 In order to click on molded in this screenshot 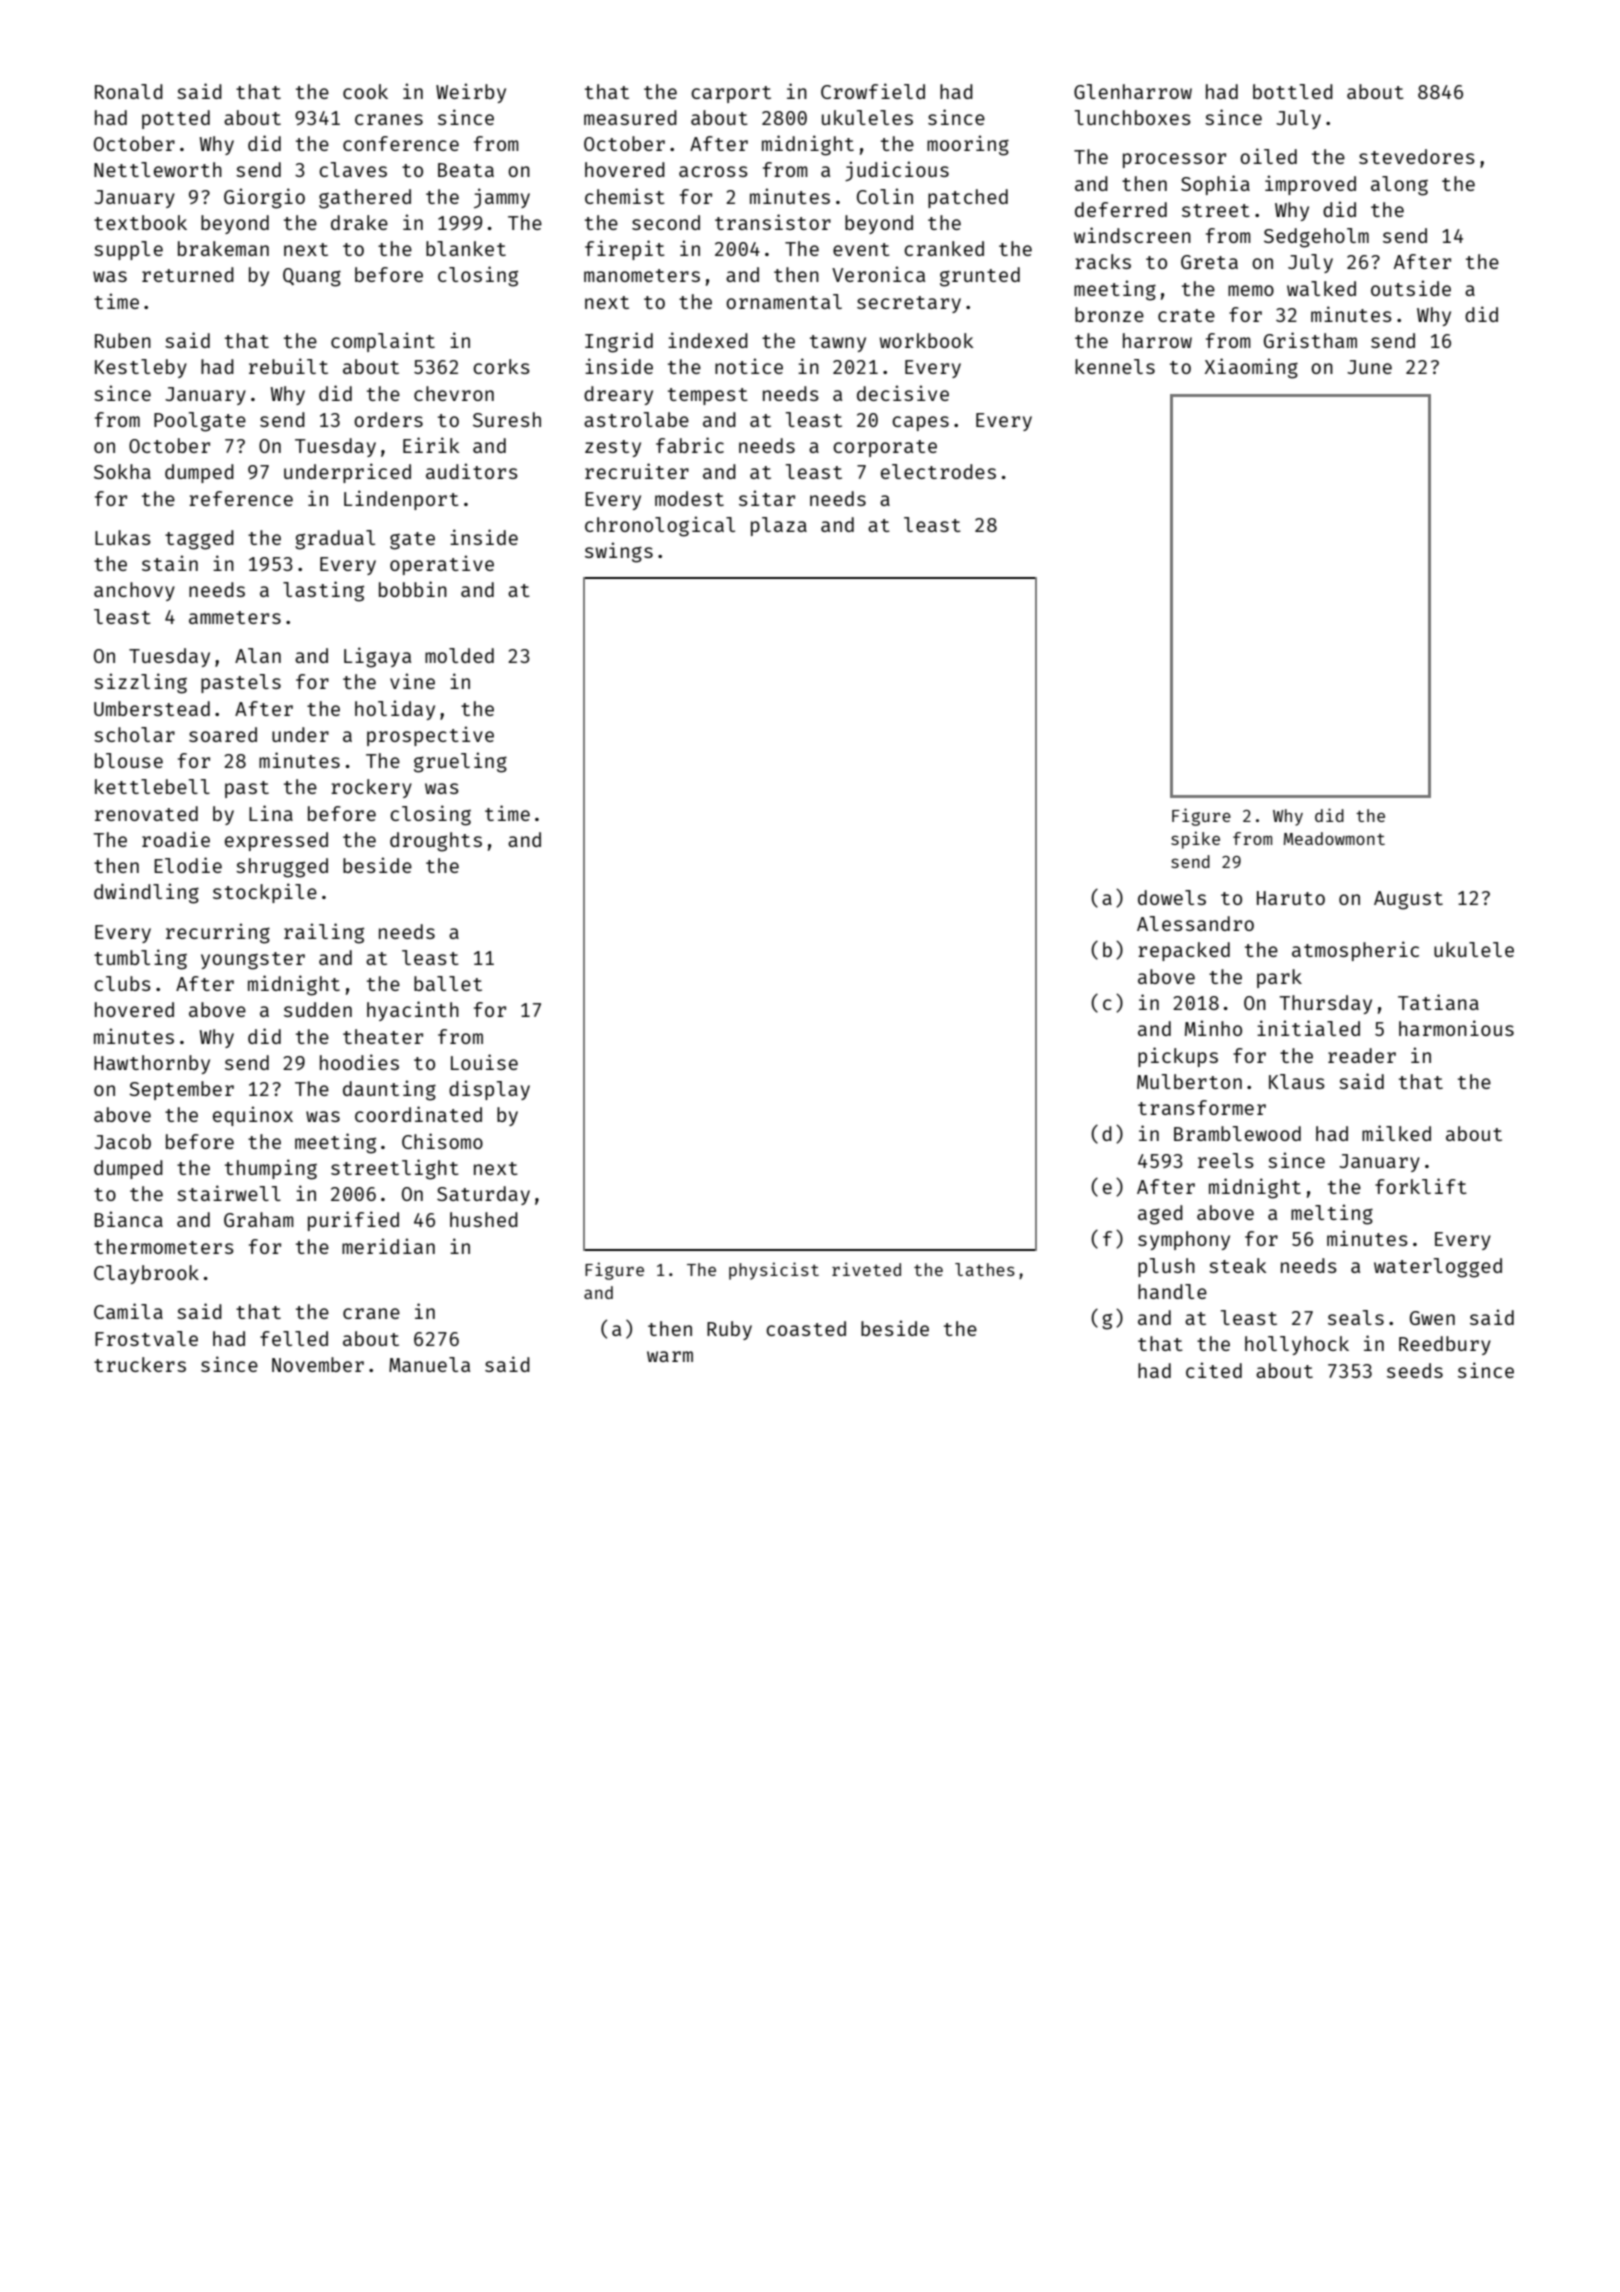, I will do `click(459, 655)`.
